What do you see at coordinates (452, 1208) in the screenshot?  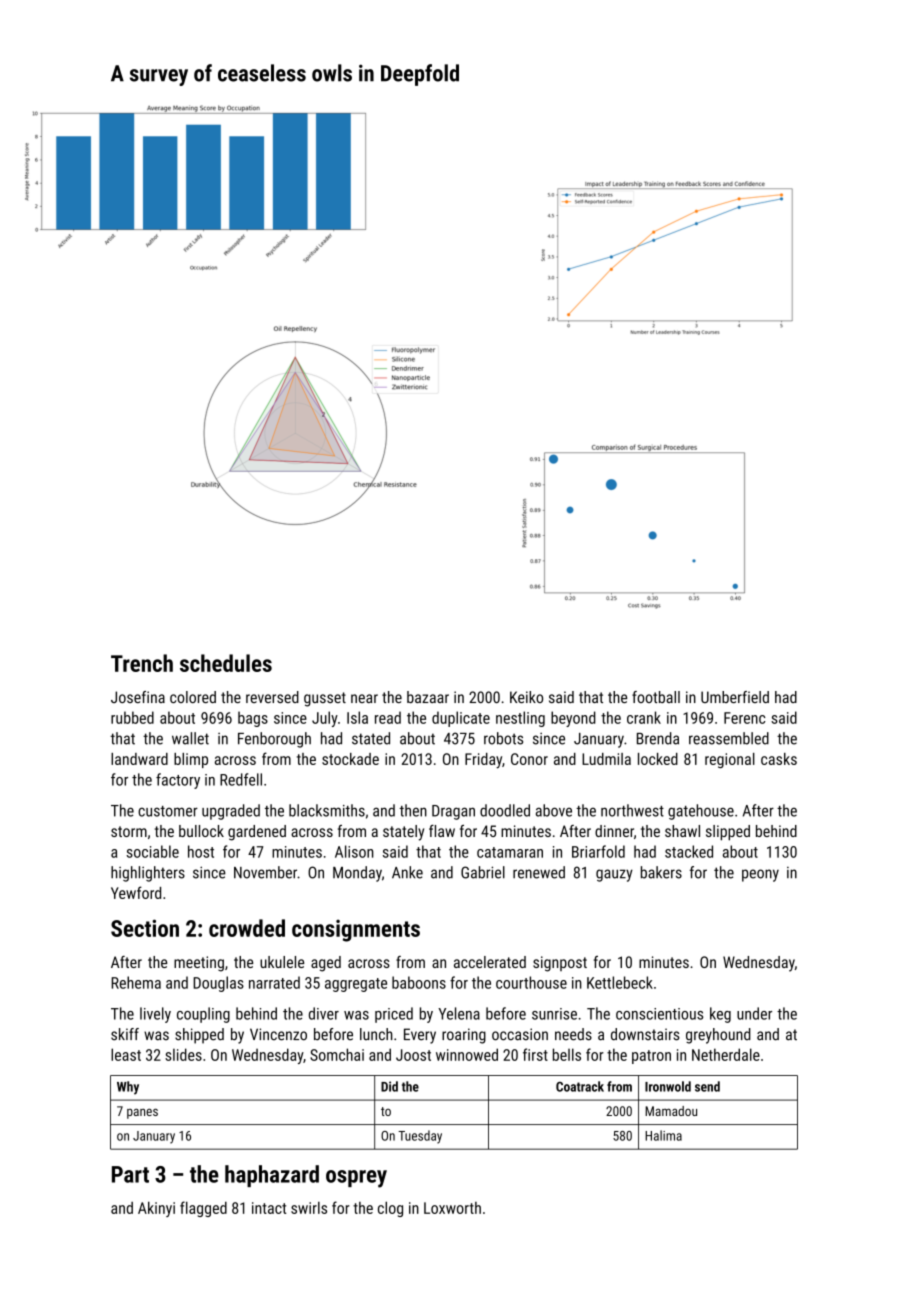 I see `Loxworth` at bounding box center [452, 1208].
